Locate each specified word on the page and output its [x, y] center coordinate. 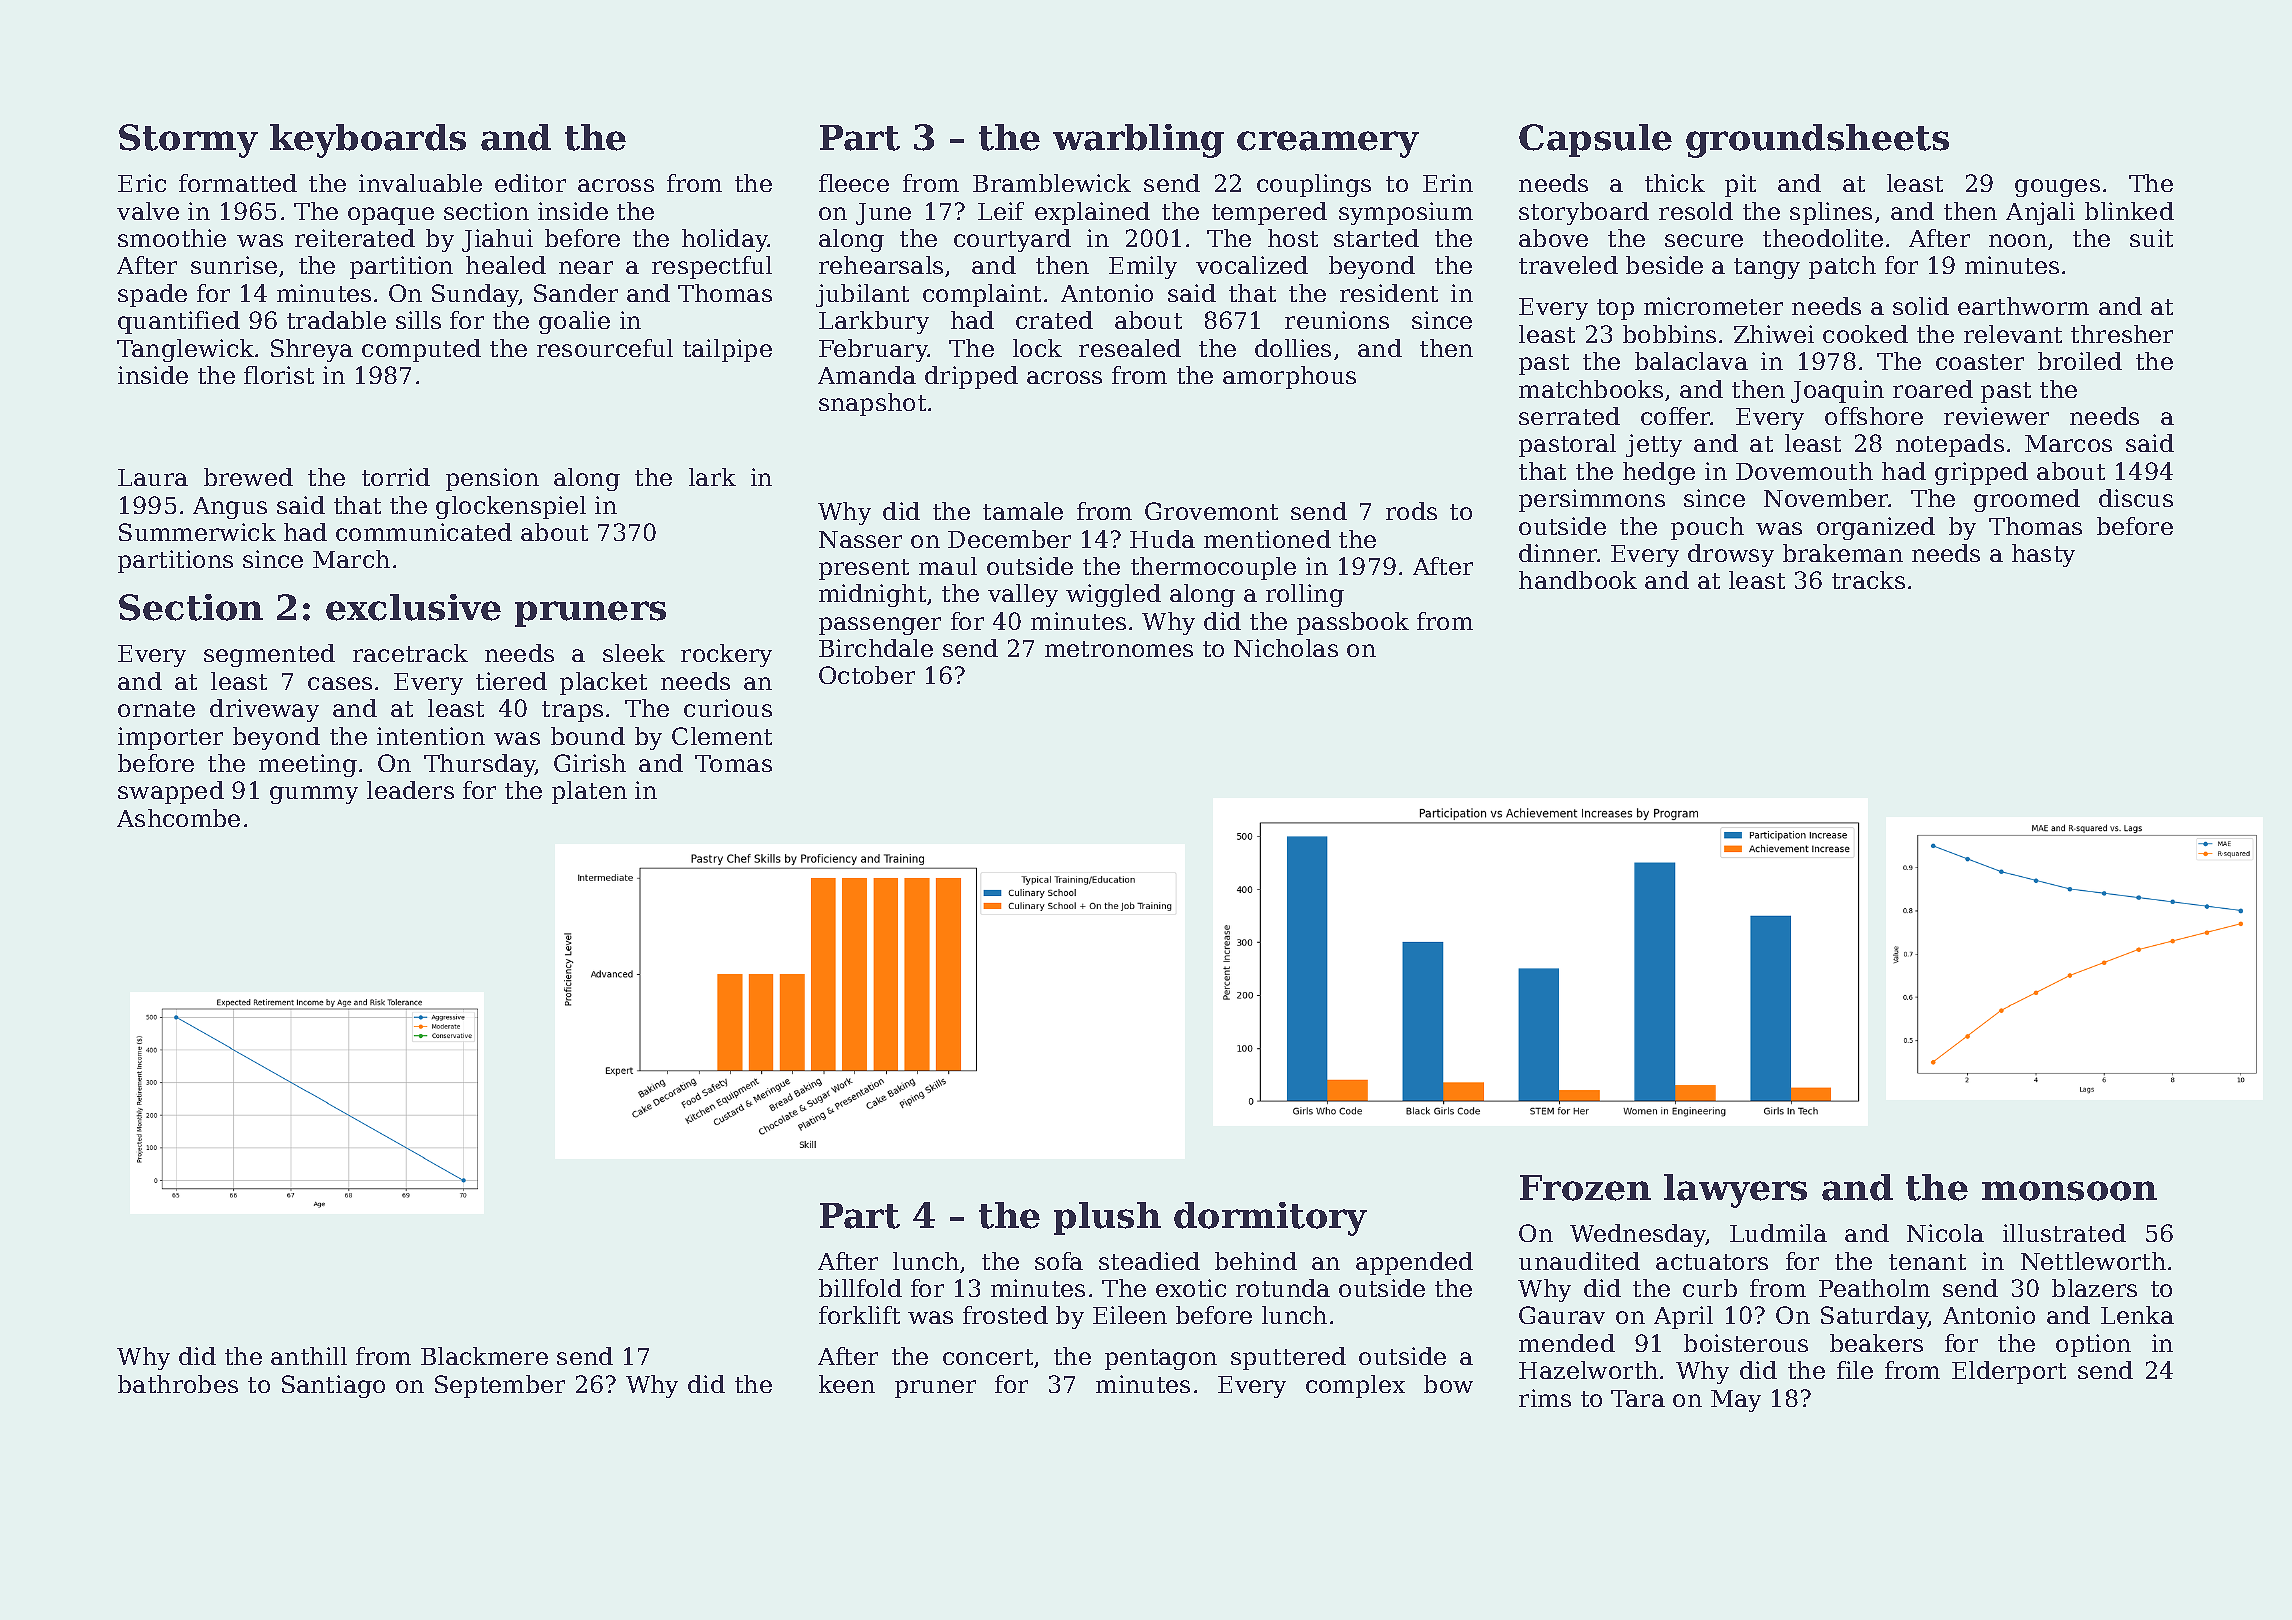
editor [530, 183]
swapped [171, 792]
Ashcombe [178, 818]
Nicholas [1286, 648]
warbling [1138, 141]
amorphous [1289, 377]
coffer [1676, 416]
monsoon [2069, 1191]
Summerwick [197, 532]
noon [2018, 240]
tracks [1868, 580]
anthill [309, 1356]
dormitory [1270, 1219]
